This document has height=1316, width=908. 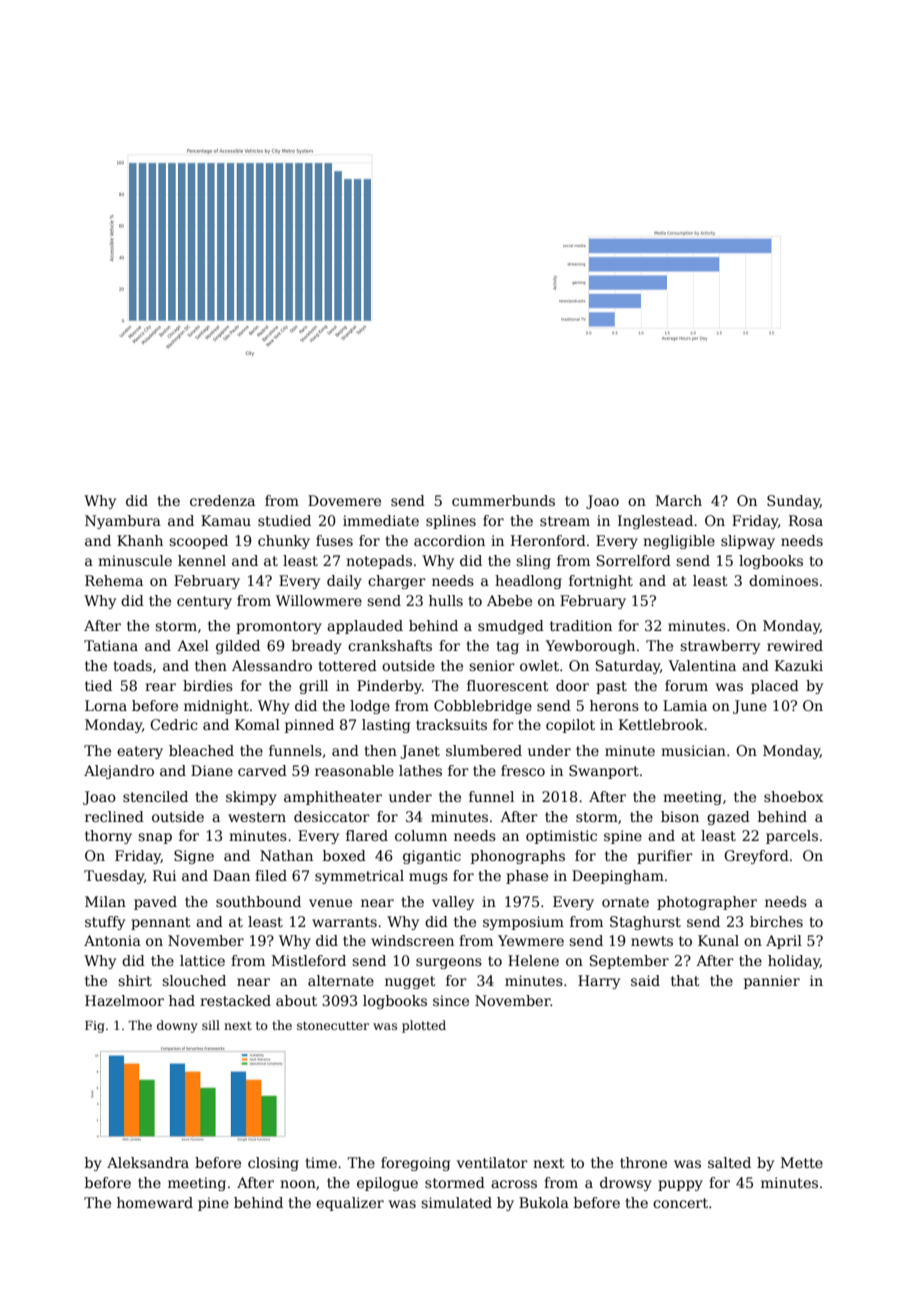 I want to click on stonecutter, so click(x=333, y=1025).
